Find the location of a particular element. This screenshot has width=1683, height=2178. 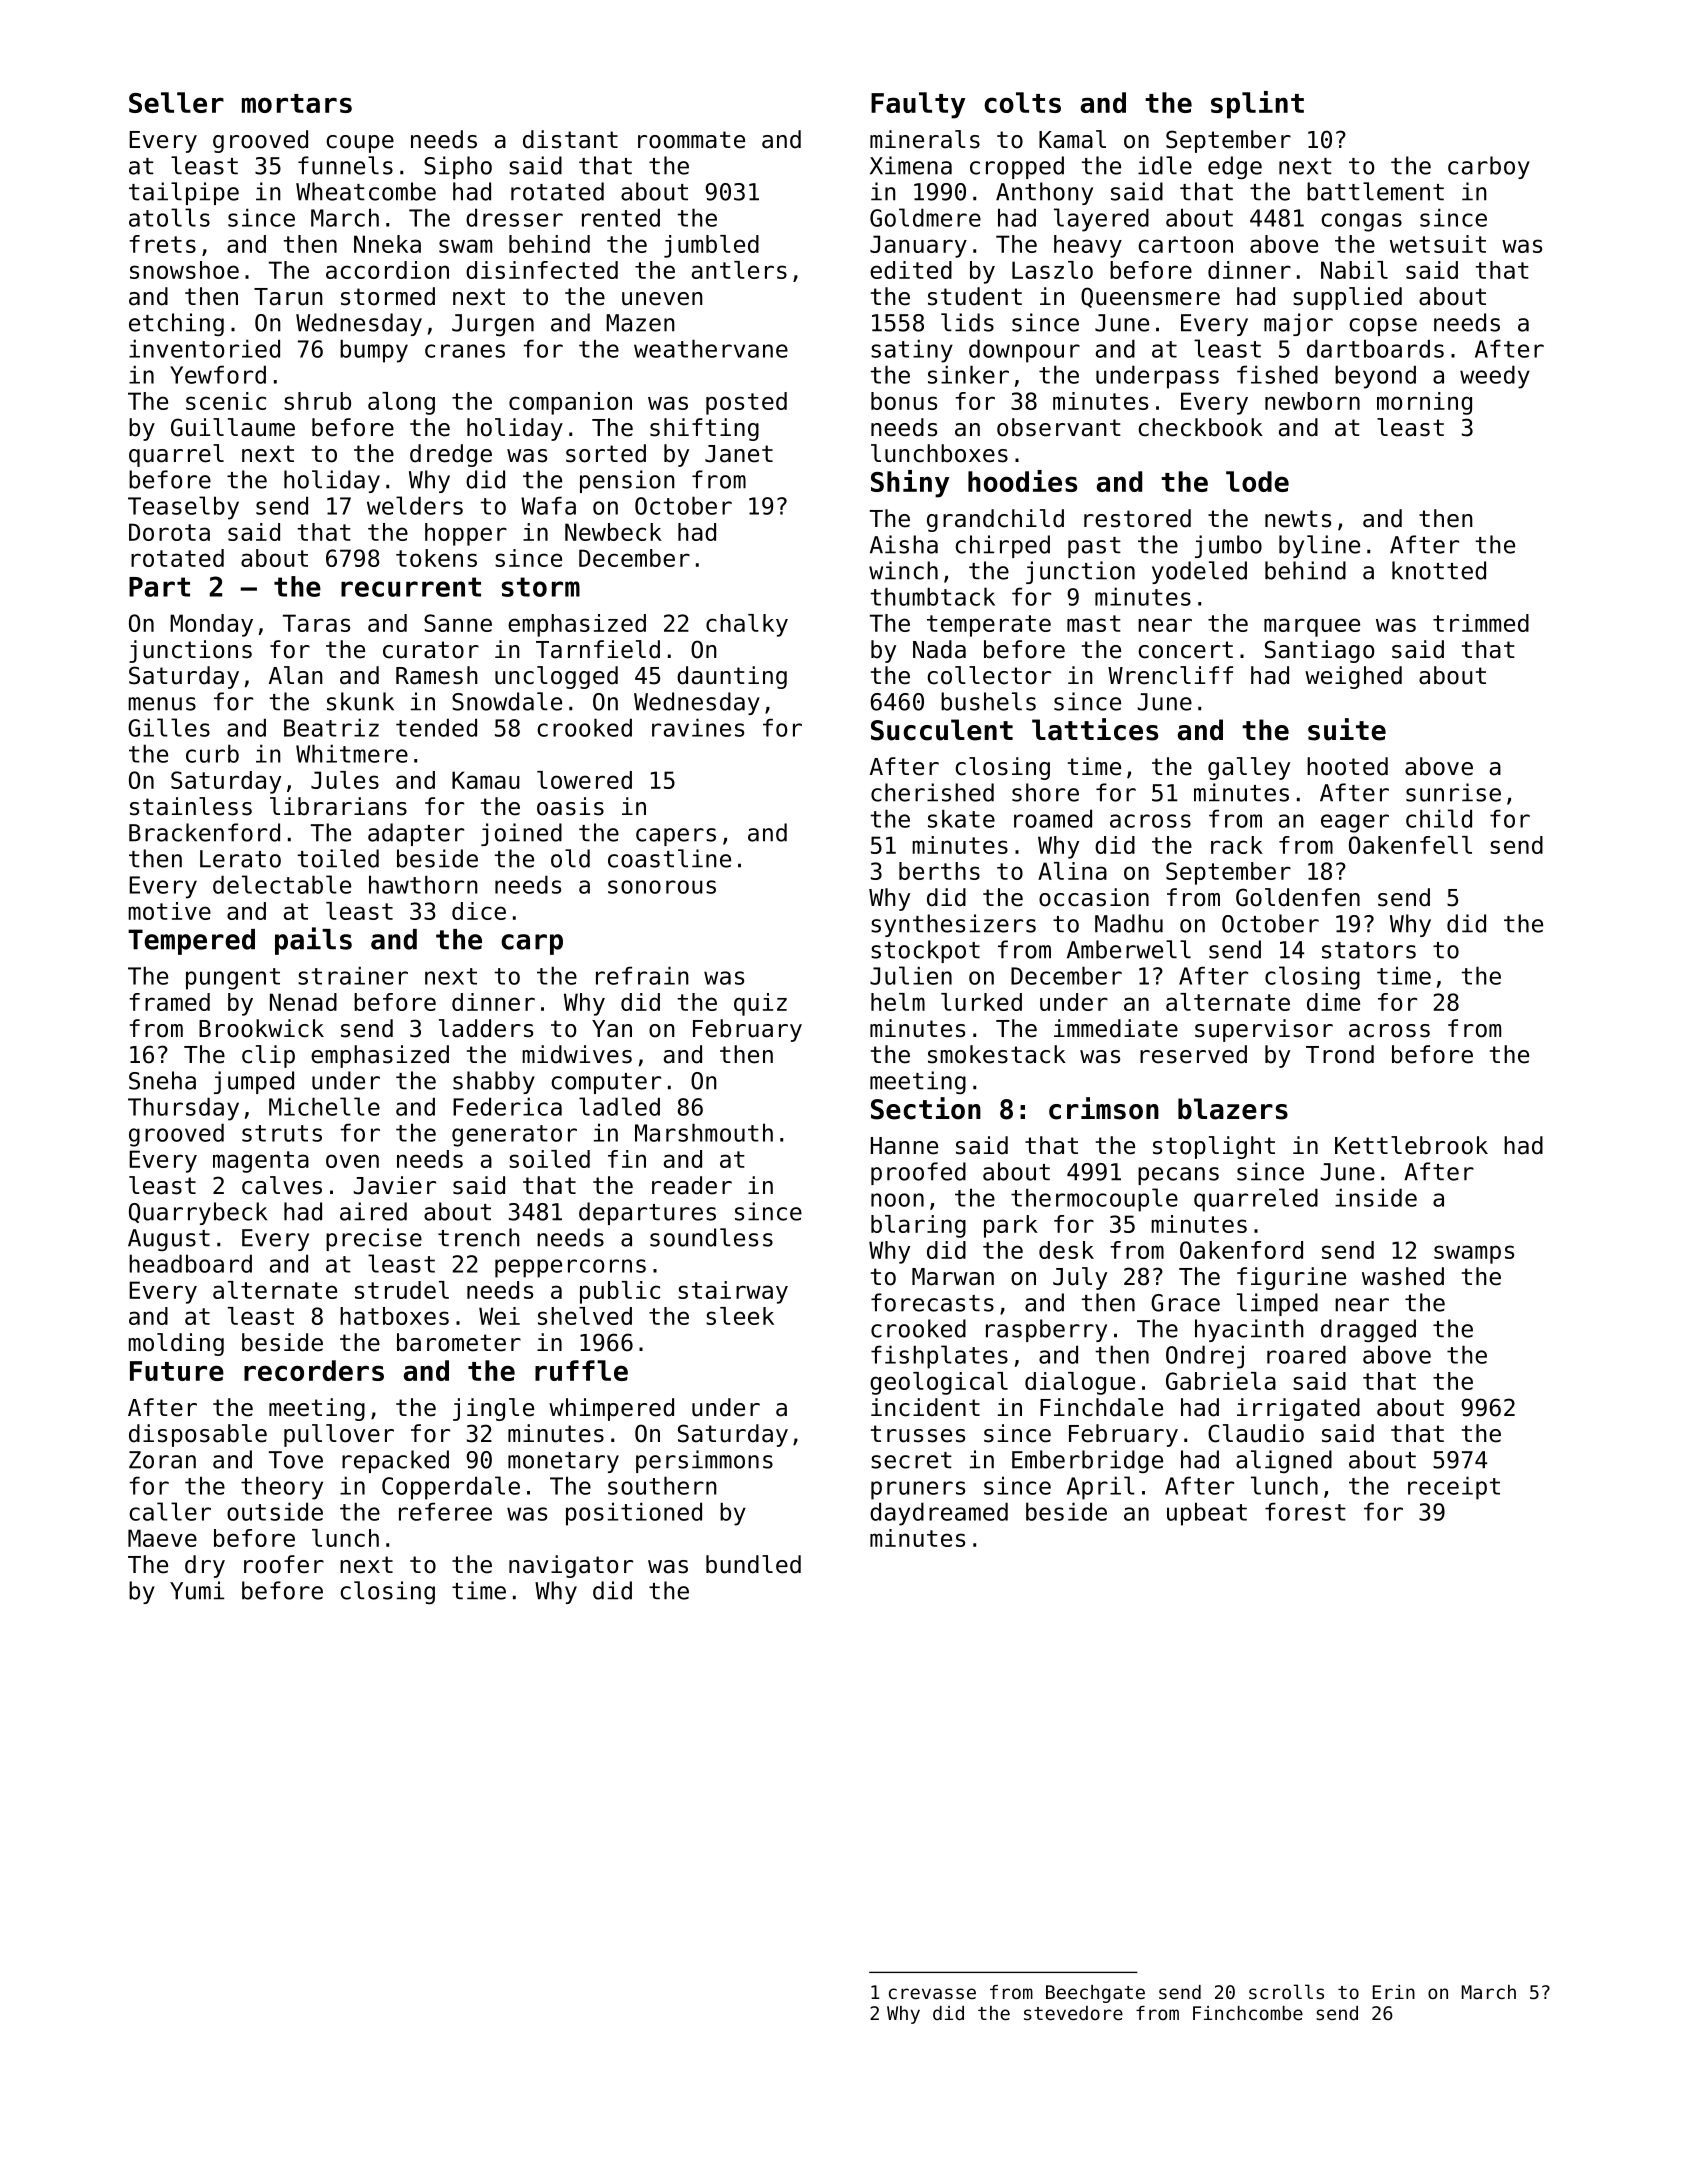

Yumi is located at coordinates (197, 1590).
